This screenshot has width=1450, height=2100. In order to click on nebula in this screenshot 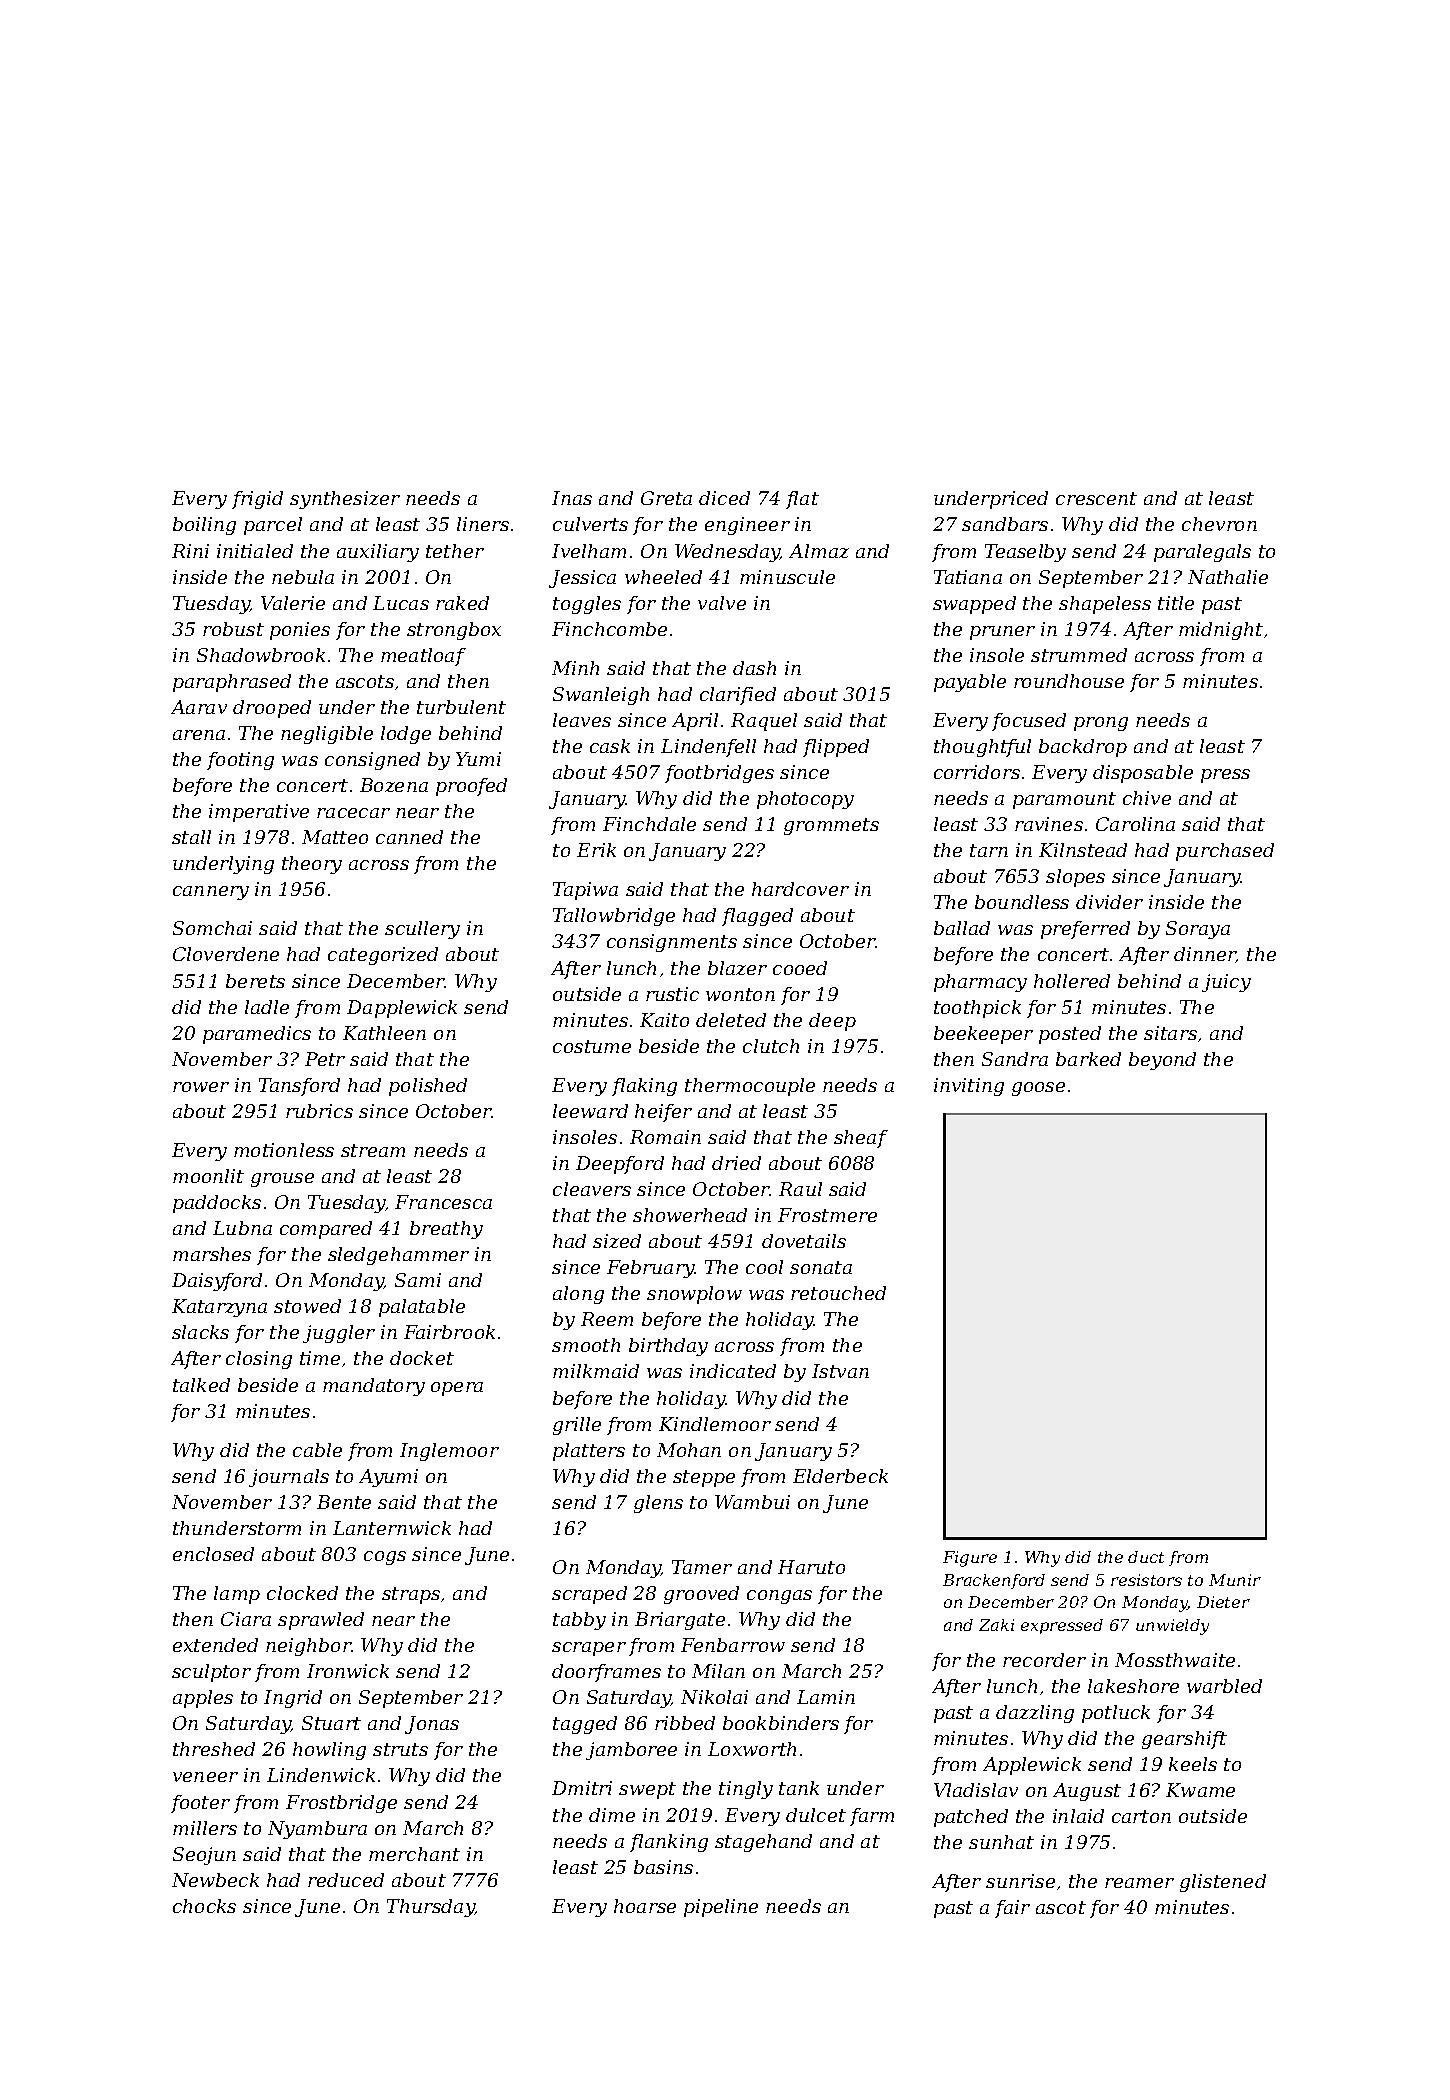, I will do `click(303, 577)`.
